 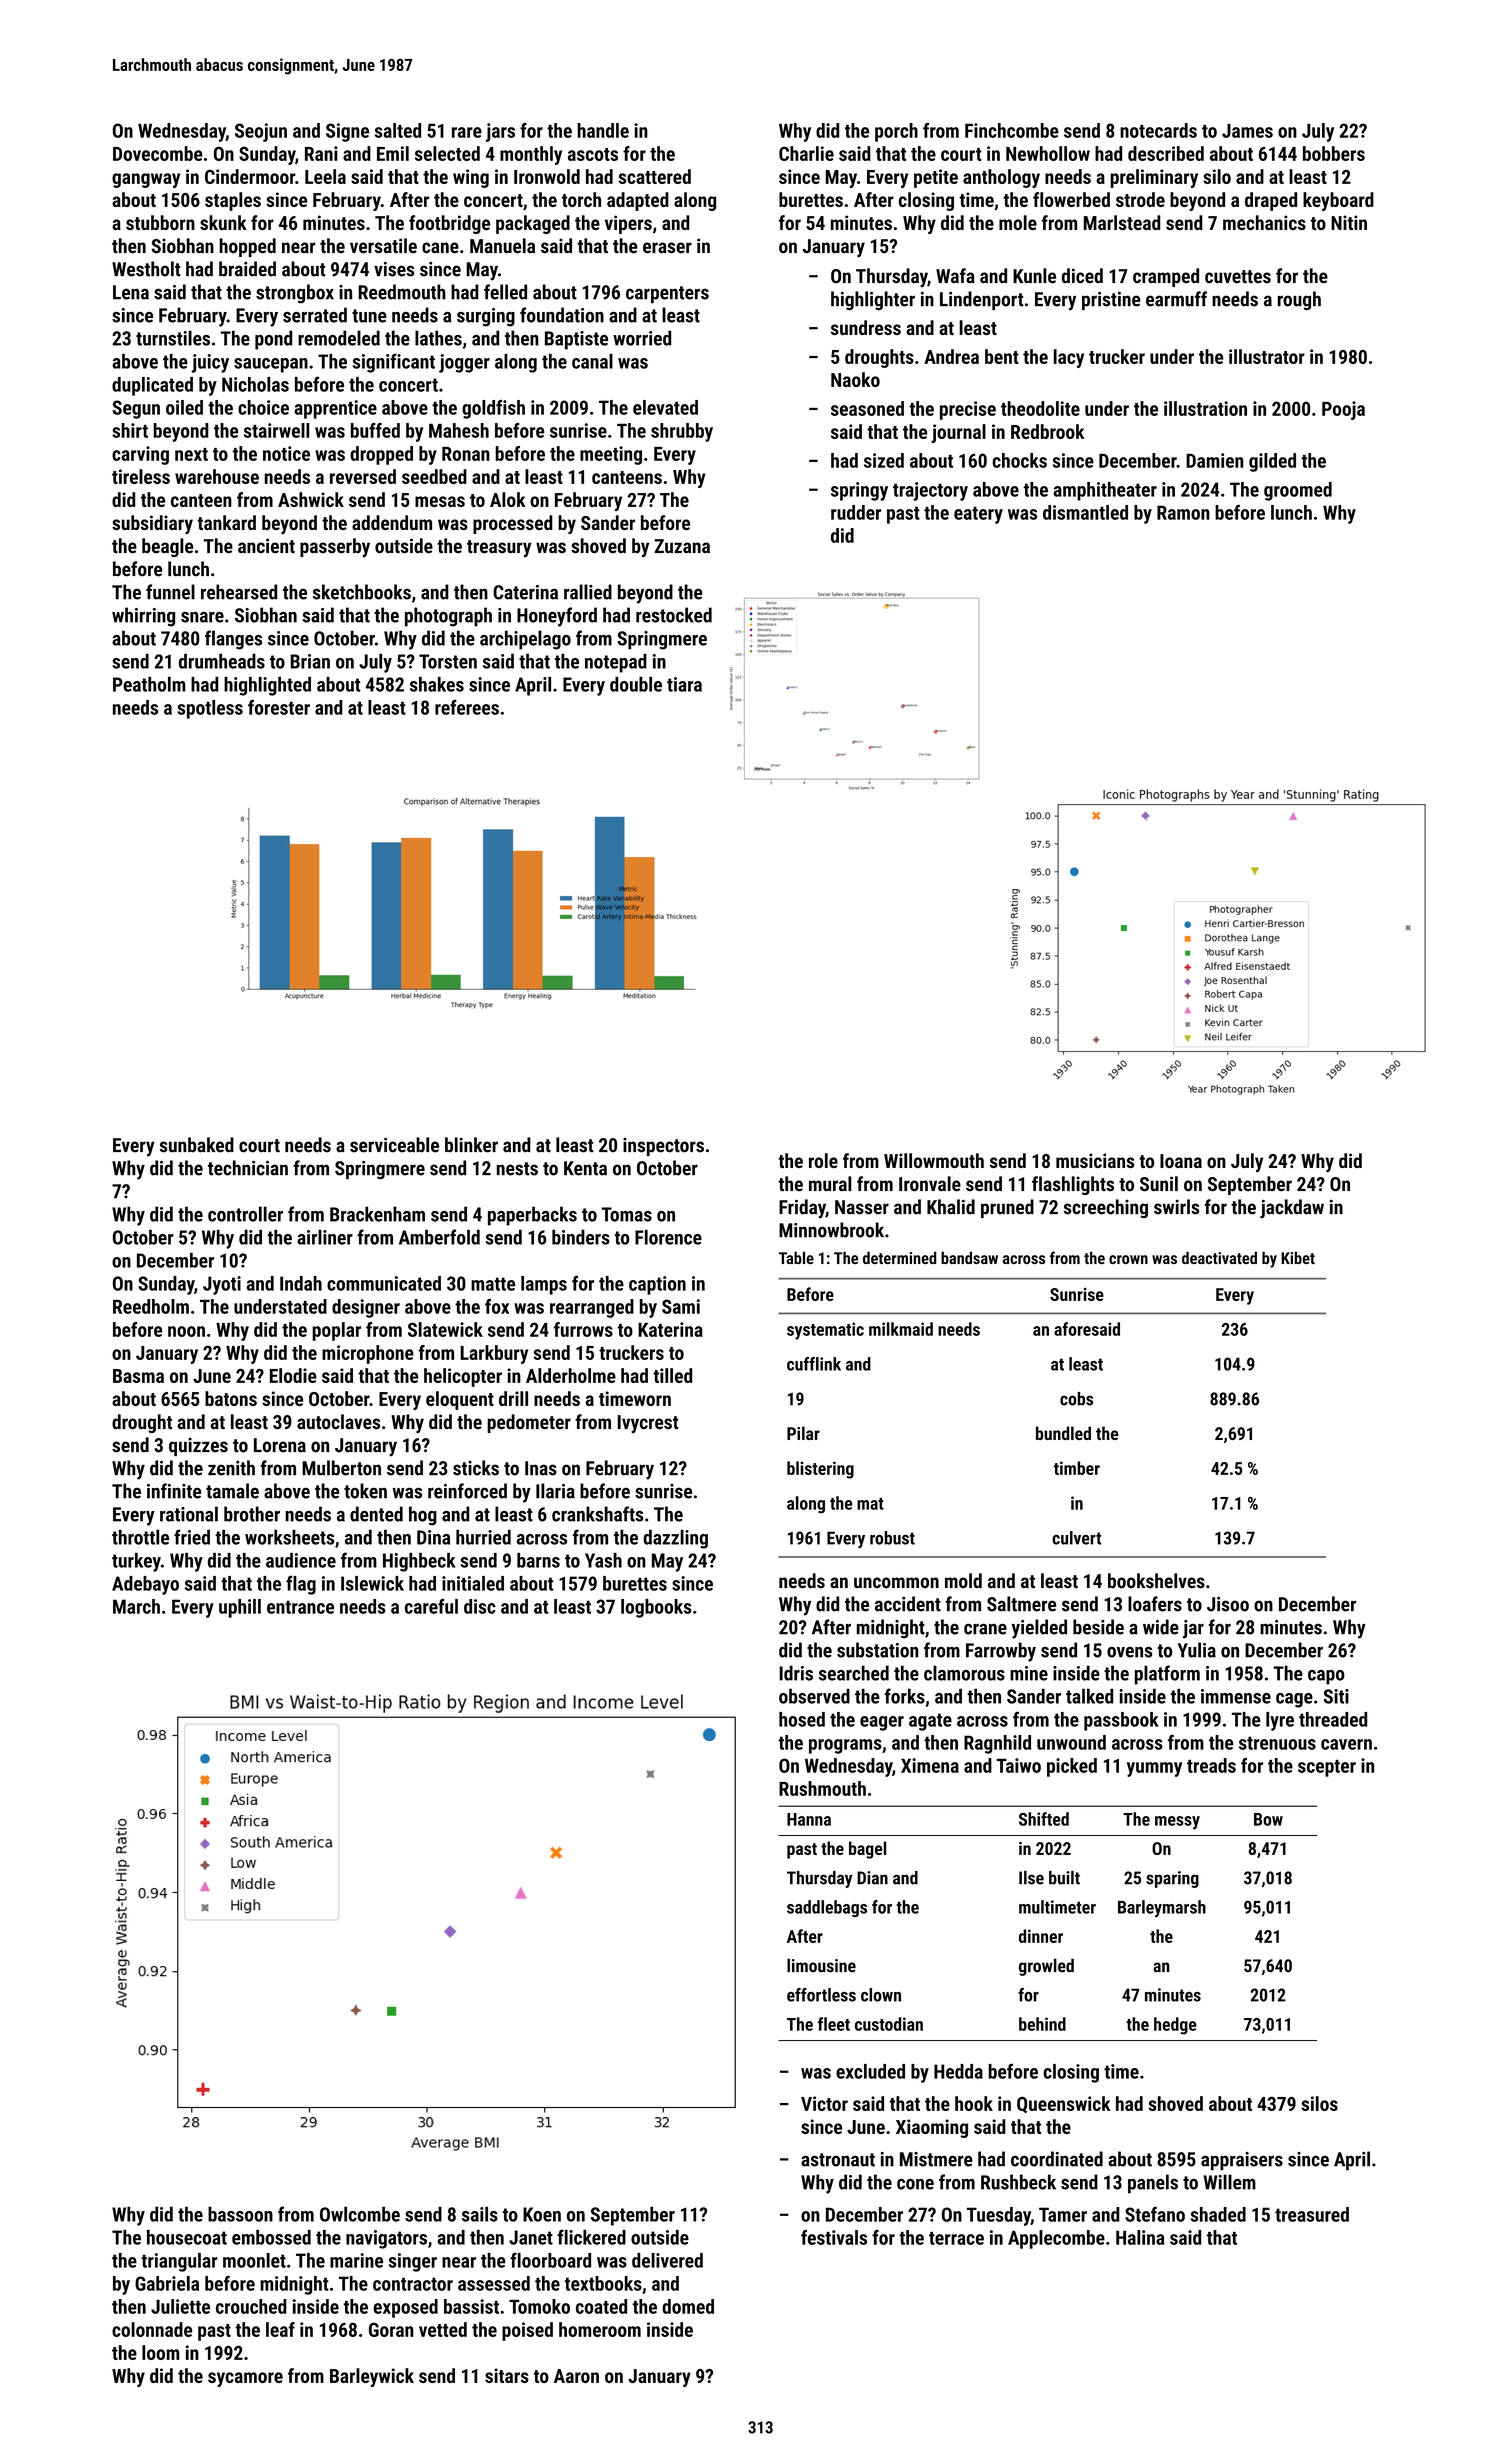 What do you see at coordinates (1122, 222) in the document?
I see `Marlstead` at bounding box center [1122, 222].
